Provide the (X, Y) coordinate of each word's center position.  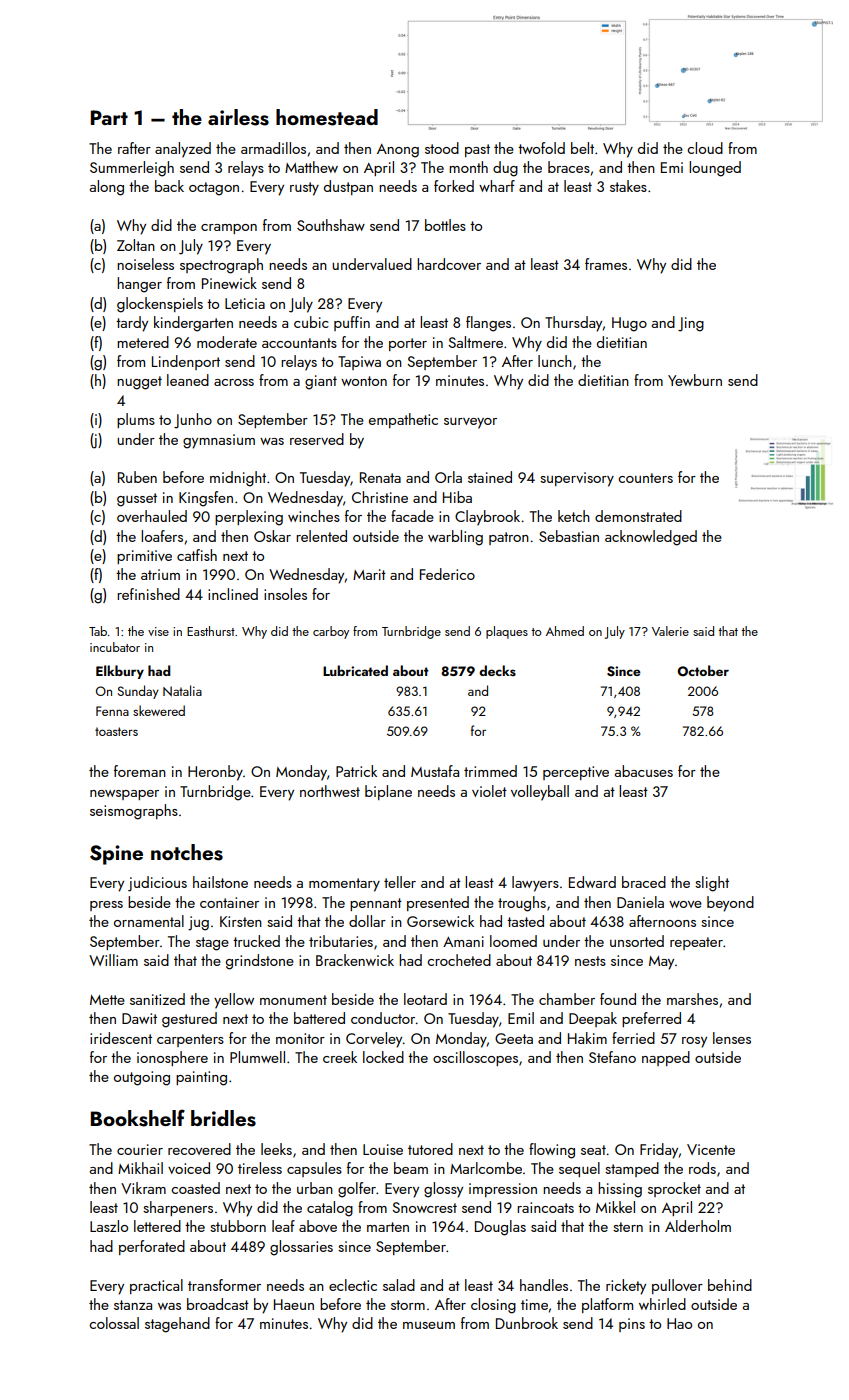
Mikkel (615, 1207)
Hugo (629, 324)
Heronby (215, 773)
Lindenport (186, 362)
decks (497, 670)
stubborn (238, 1226)
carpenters (190, 1040)
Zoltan (136, 245)
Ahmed (565, 631)
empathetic (403, 420)
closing (493, 1306)
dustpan (348, 187)
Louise (383, 1149)
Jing (691, 324)
